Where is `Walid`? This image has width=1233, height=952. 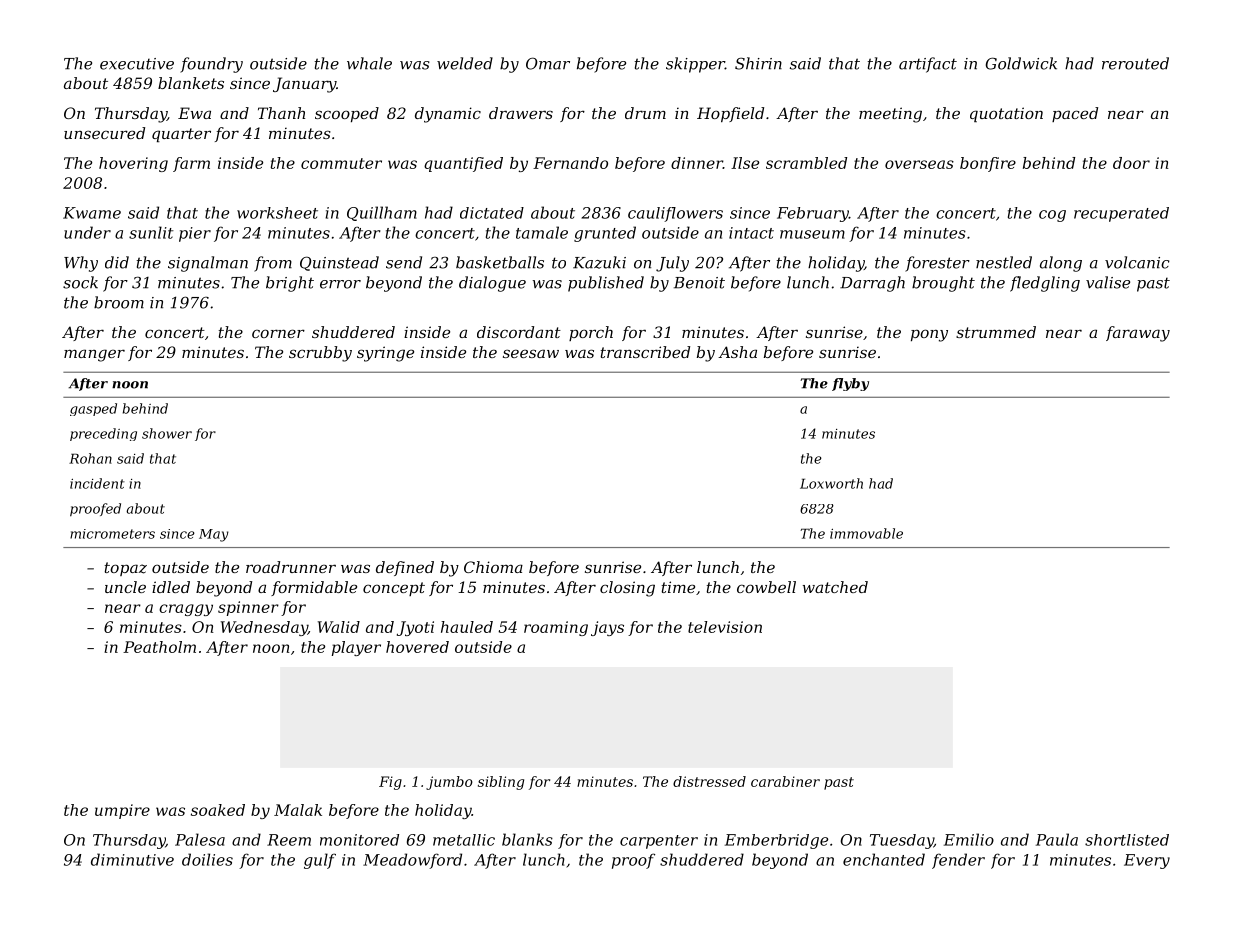
Walid is located at coordinates (339, 627).
